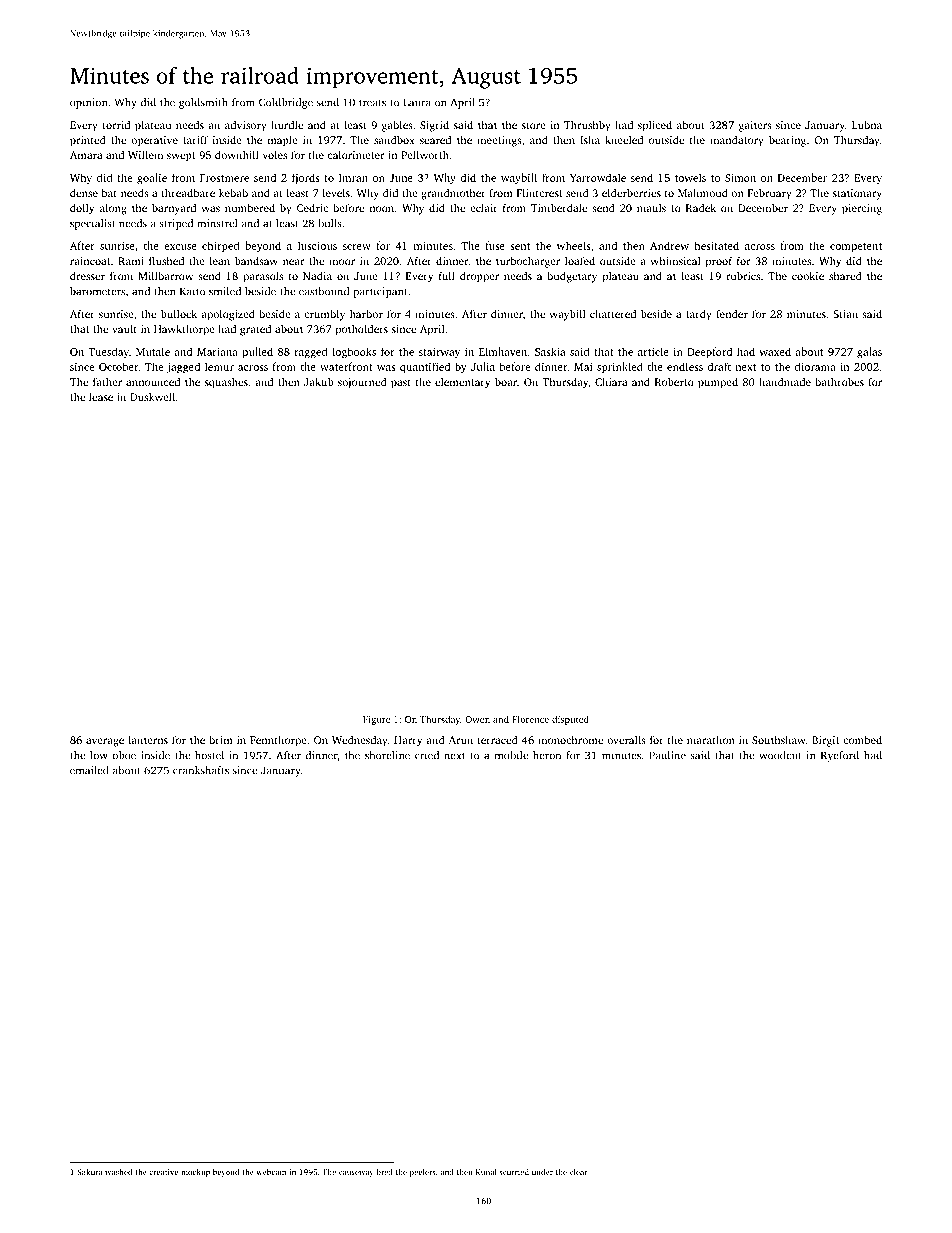 This screenshot has height=1233, width=952. What do you see at coordinates (547, 755) in the screenshot?
I see `heron` at bounding box center [547, 755].
